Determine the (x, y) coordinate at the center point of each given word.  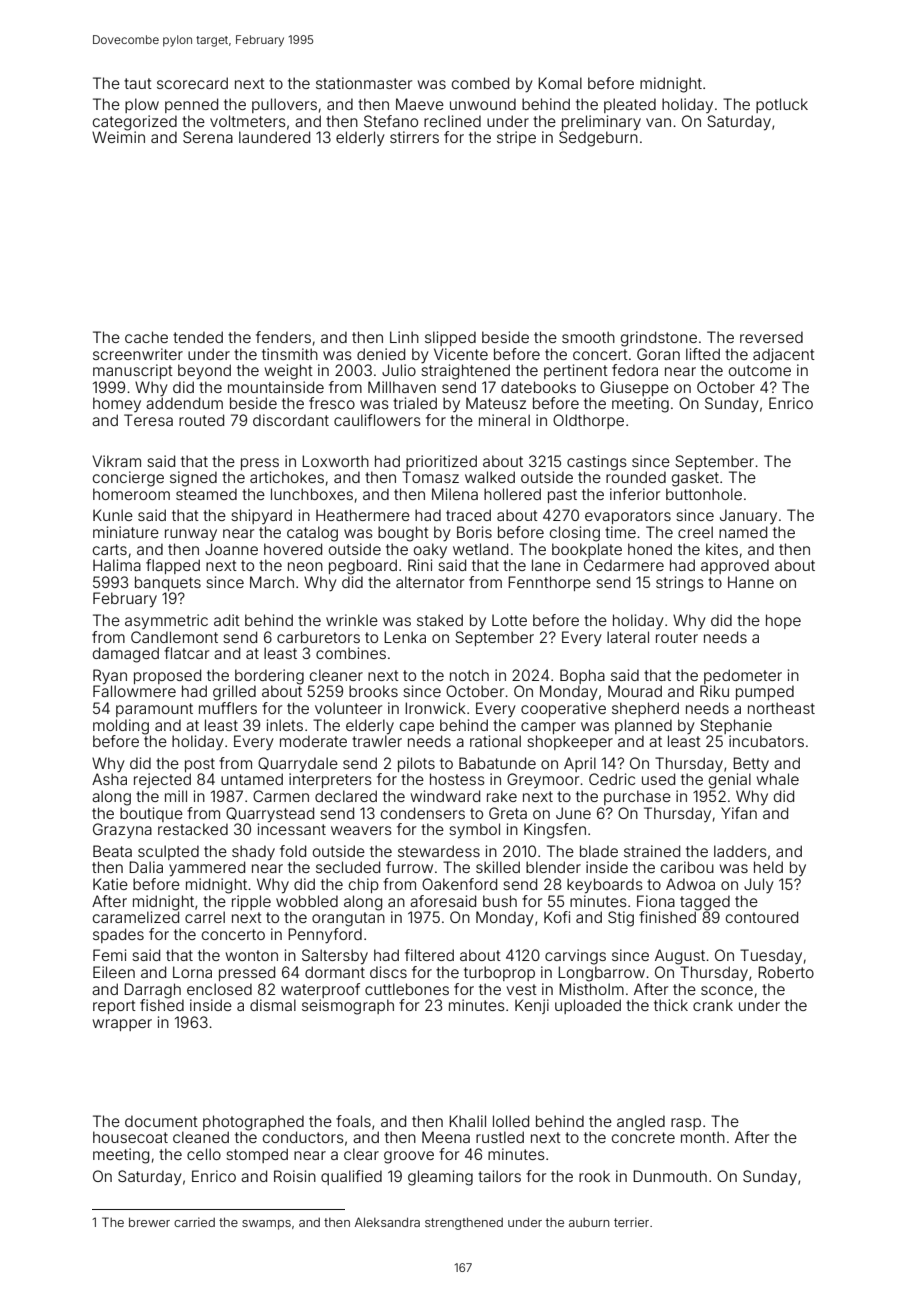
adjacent (784, 355)
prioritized (441, 462)
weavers (361, 830)
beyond (204, 371)
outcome (760, 370)
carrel (205, 917)
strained (652, 851)
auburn (589, 1222)
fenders (283, 337)
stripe (516, 138)
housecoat (130, 1137)
